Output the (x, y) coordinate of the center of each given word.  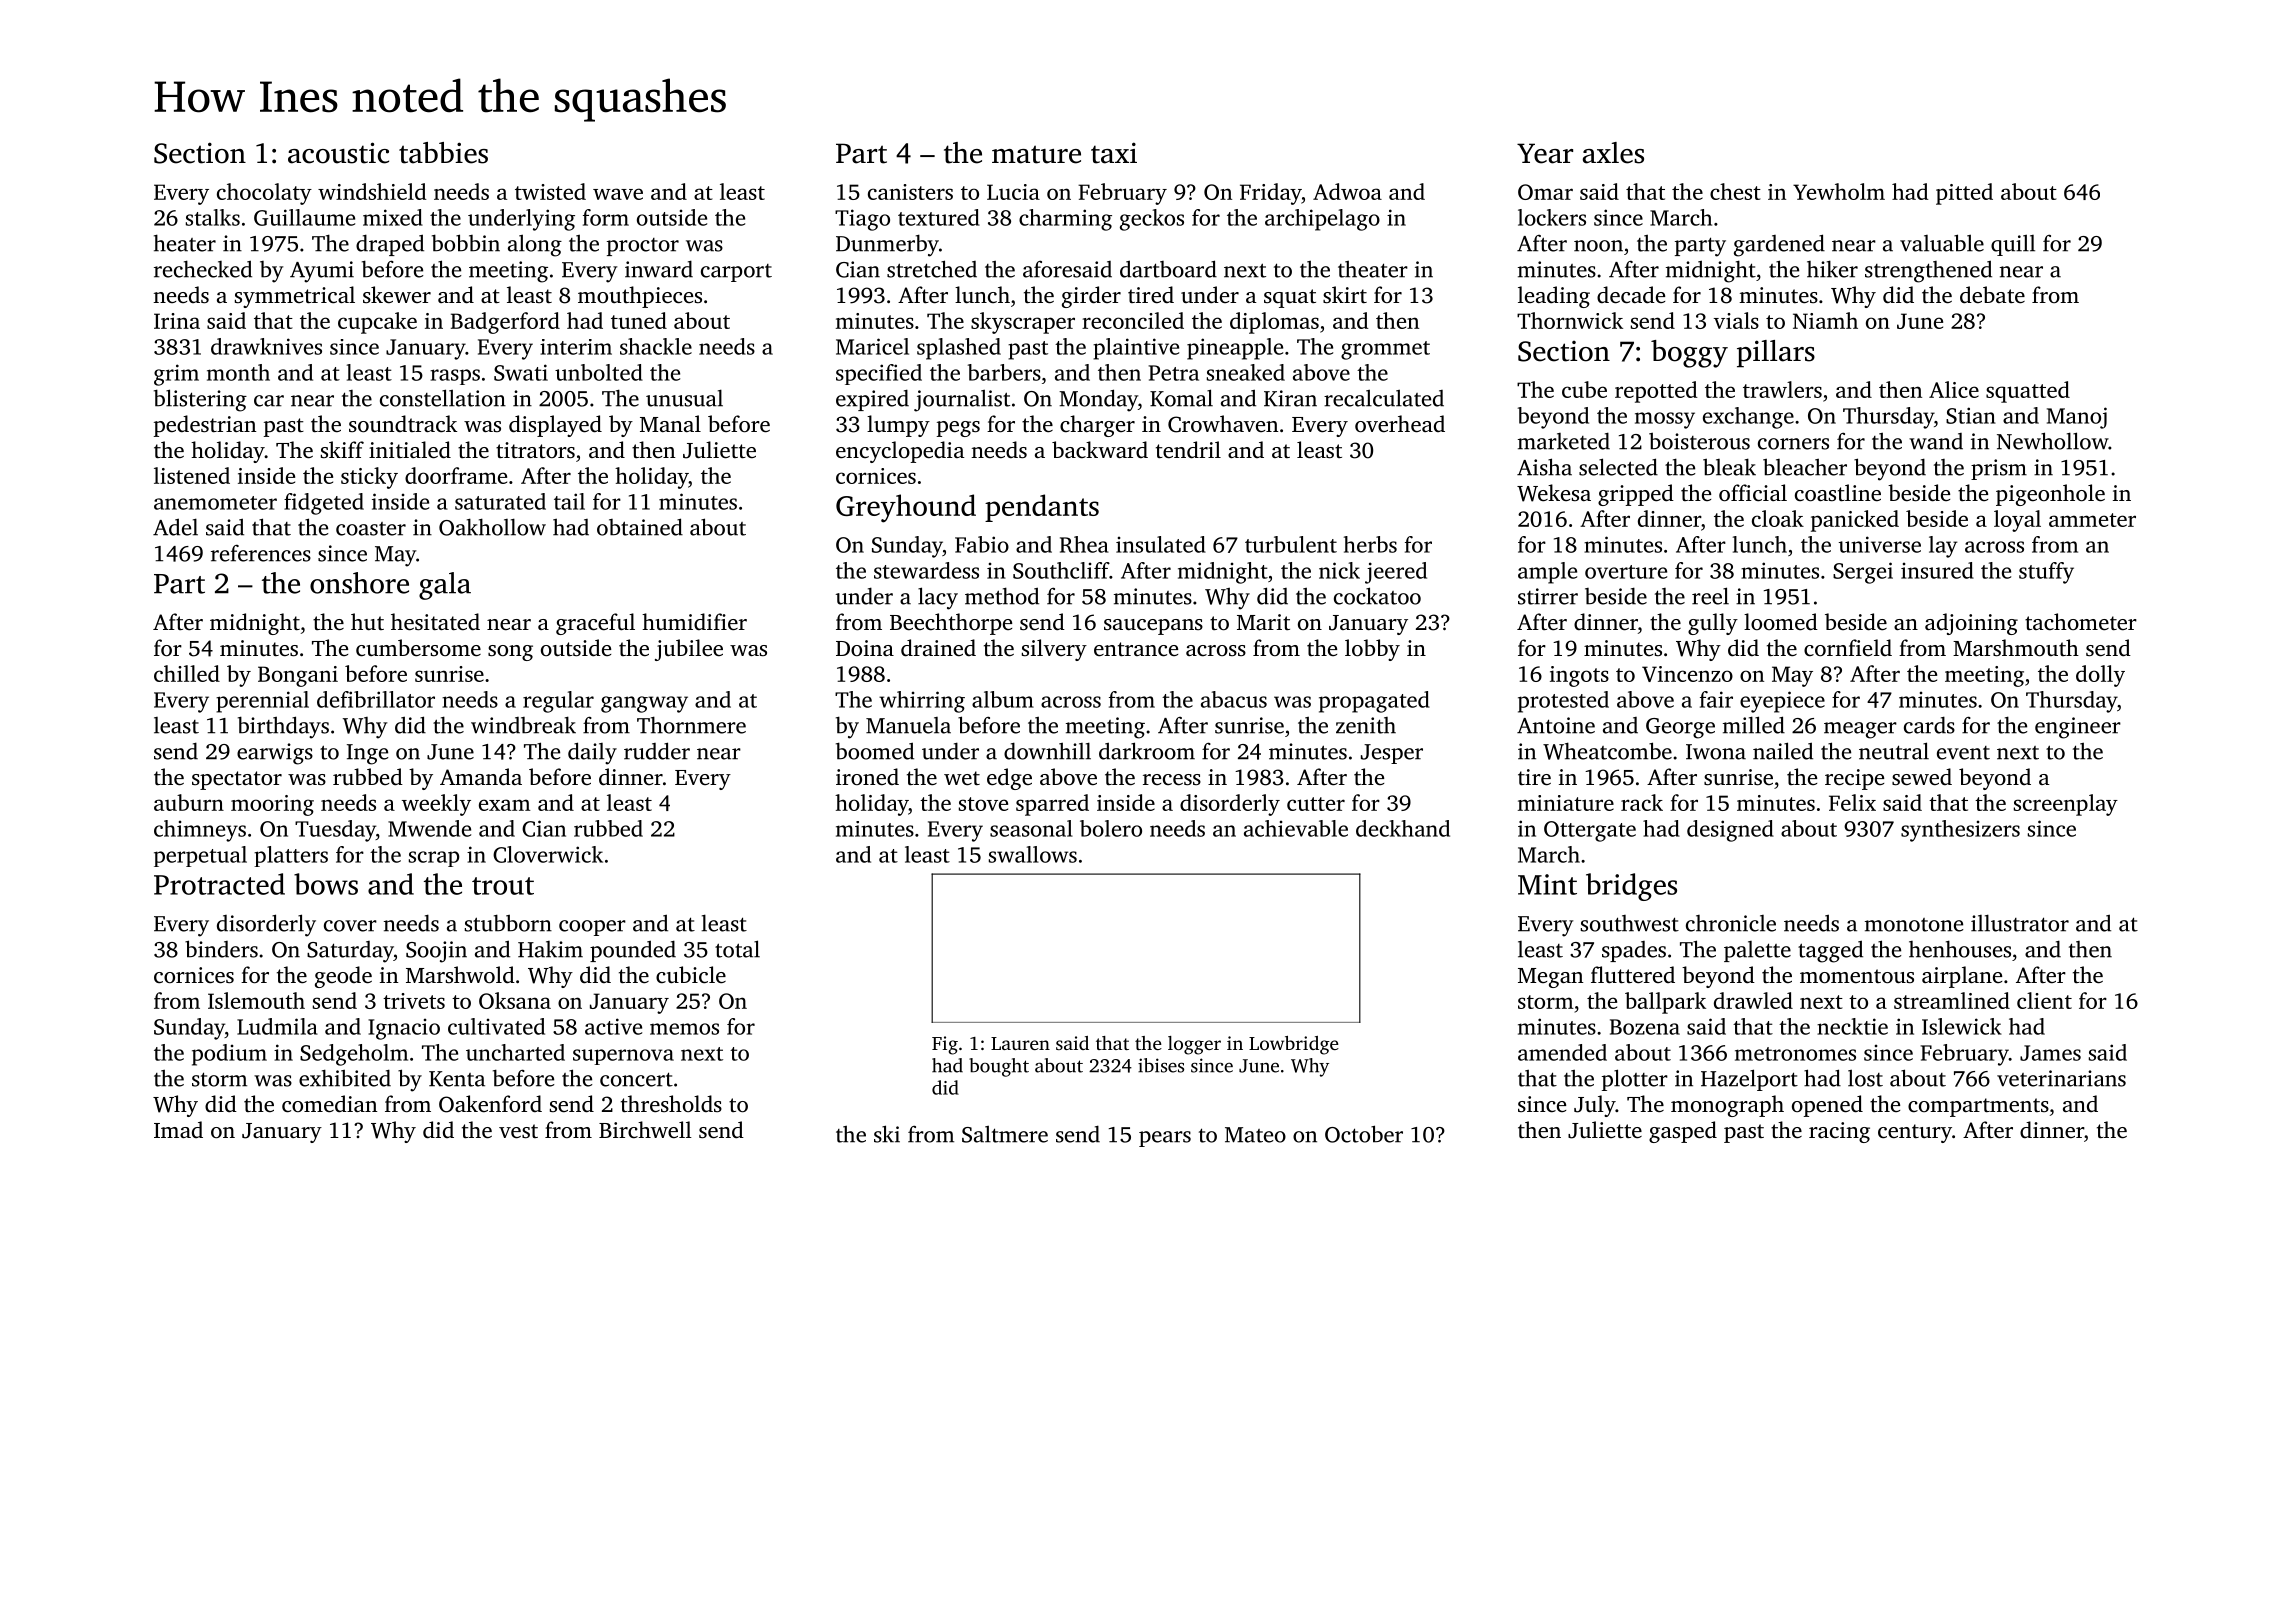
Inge (367, 754)
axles (1613, 153)
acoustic (338, 153)
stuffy (2046, 573)
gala (445, 586)
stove (983, 804)
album (1003, 699)
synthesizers (1960, 831)
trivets (414, 1001)
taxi (1114, 153)
